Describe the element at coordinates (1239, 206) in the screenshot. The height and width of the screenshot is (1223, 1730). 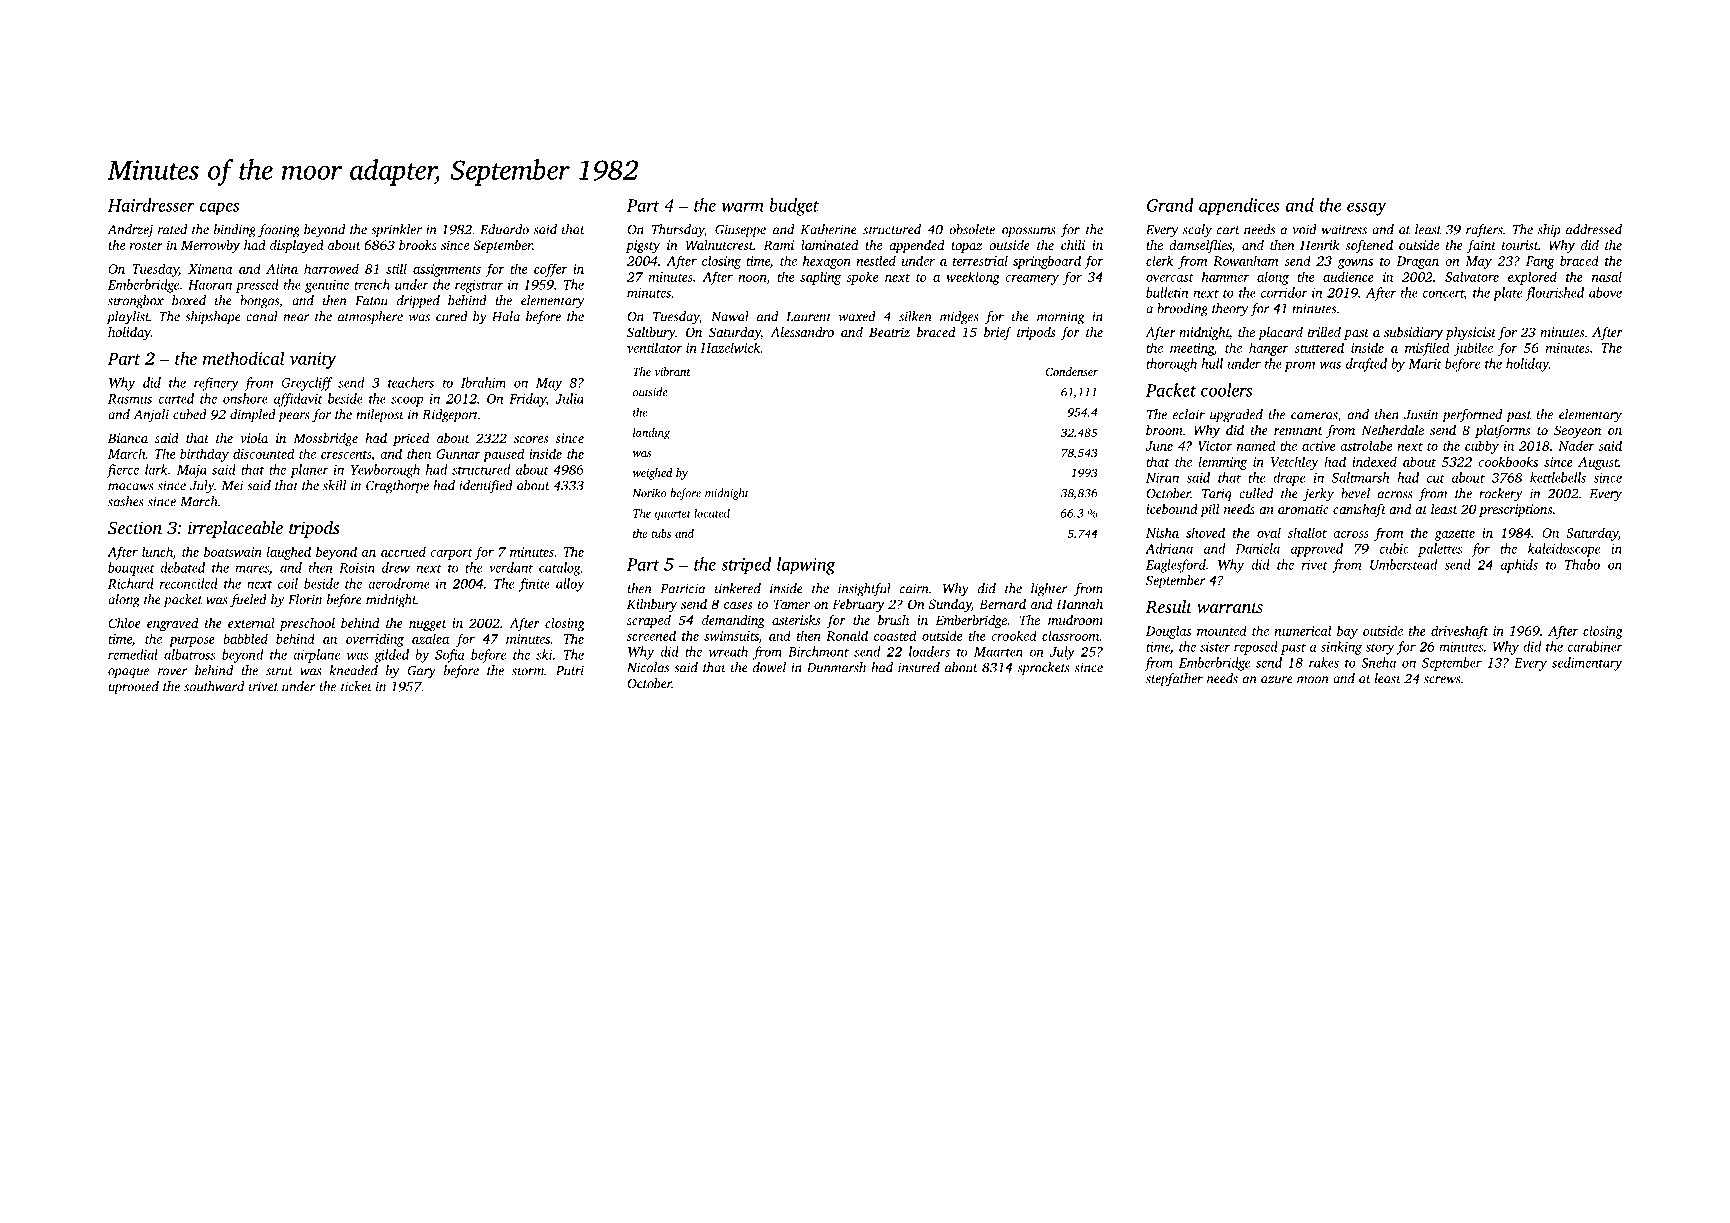
I see `appendices` at that location.
